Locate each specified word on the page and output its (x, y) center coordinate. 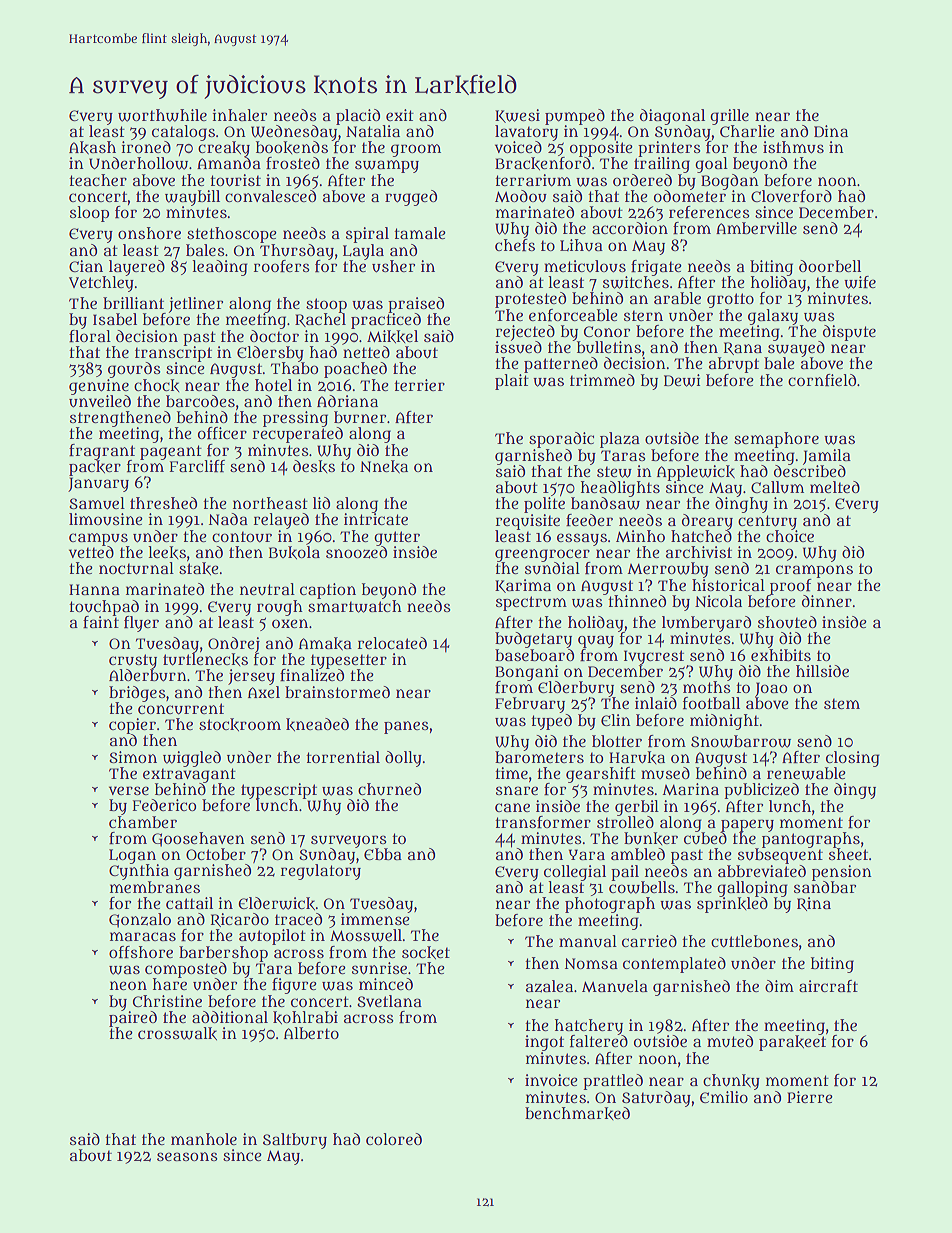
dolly (403, 759)
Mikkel (392, 336)
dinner (827, 601)
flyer (141, 624)
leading (220, 268)
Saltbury (295, 1141)
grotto (730, 300)
